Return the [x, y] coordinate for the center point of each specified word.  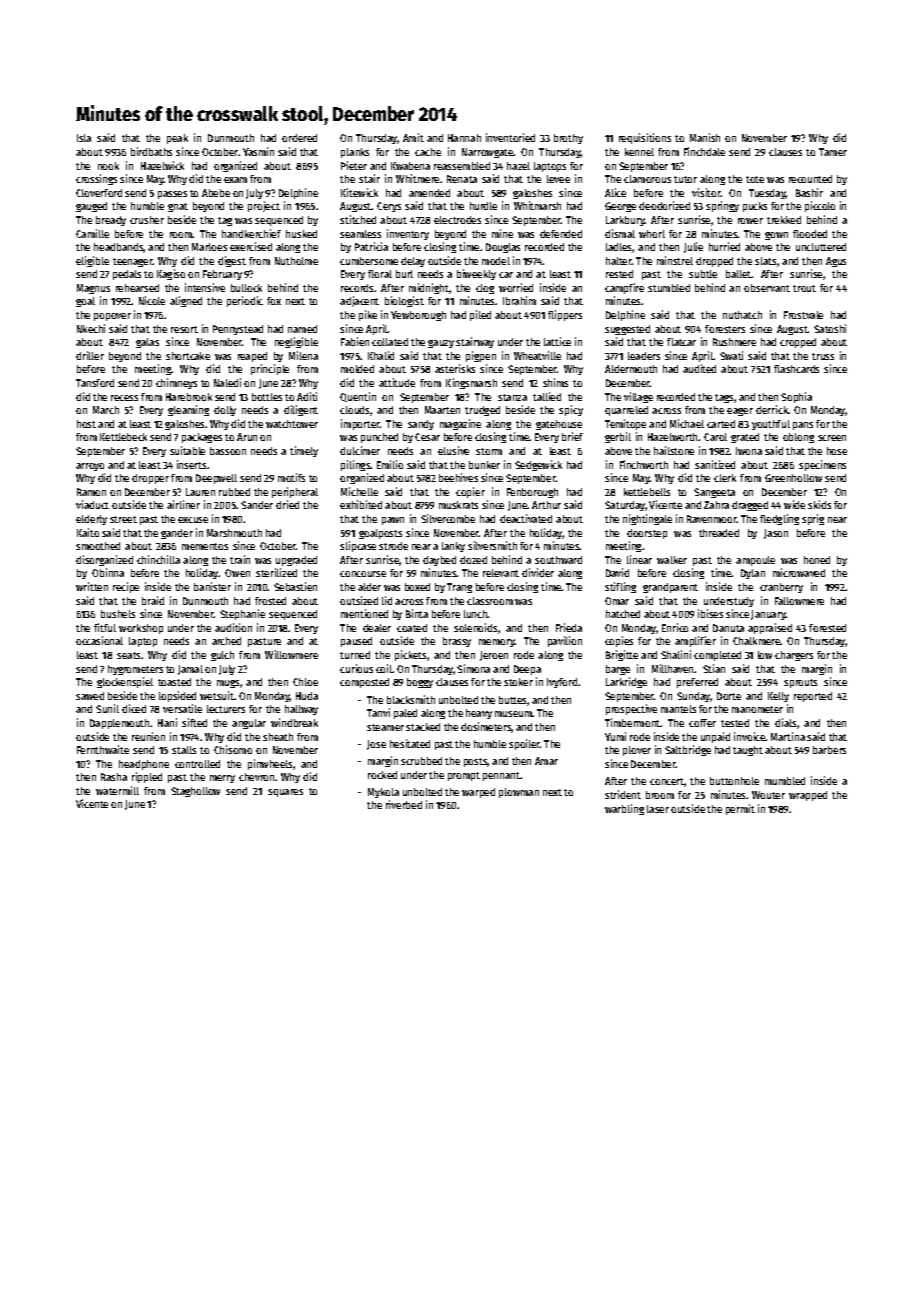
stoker [518, 682]
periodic [245, 301]
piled [480, 315]
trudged [482, 411]
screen [832, 438]
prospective [631, 709]
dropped [714, 262]
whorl [652, 234]
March [106, 410]
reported [813, 697]
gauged [91, 207]
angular [249, 724]
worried [516, 287]
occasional [99, 640]
